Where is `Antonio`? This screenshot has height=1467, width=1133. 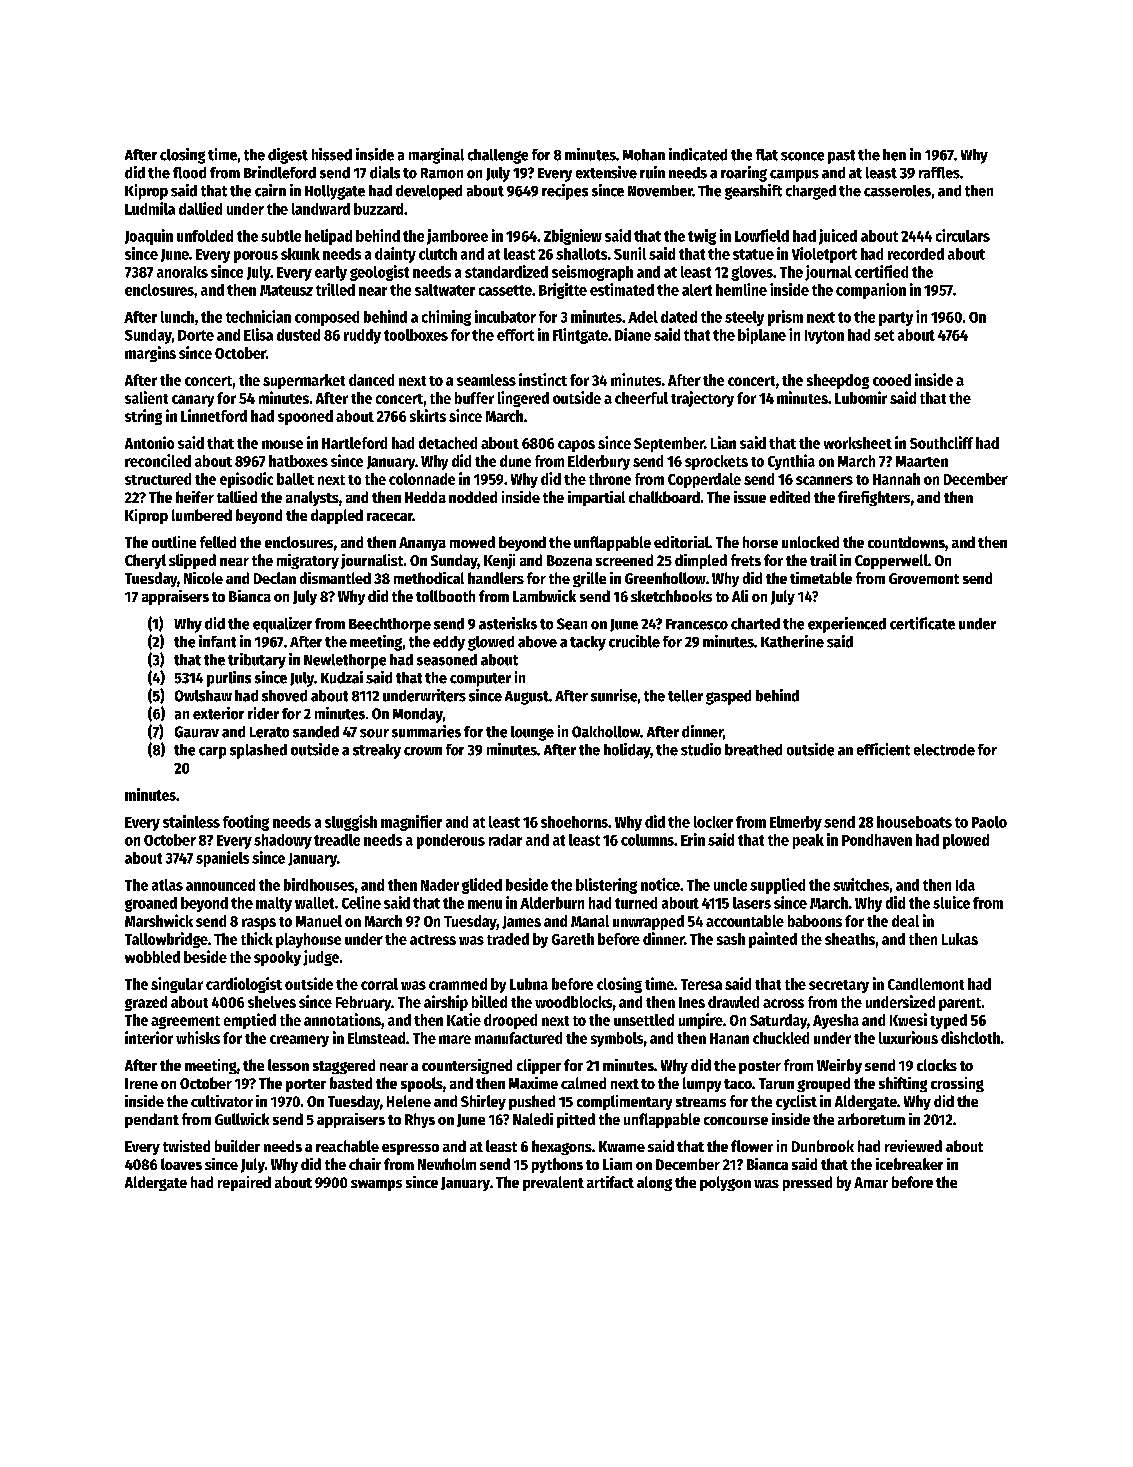
Antonio is located at coordinates (149, 442).
